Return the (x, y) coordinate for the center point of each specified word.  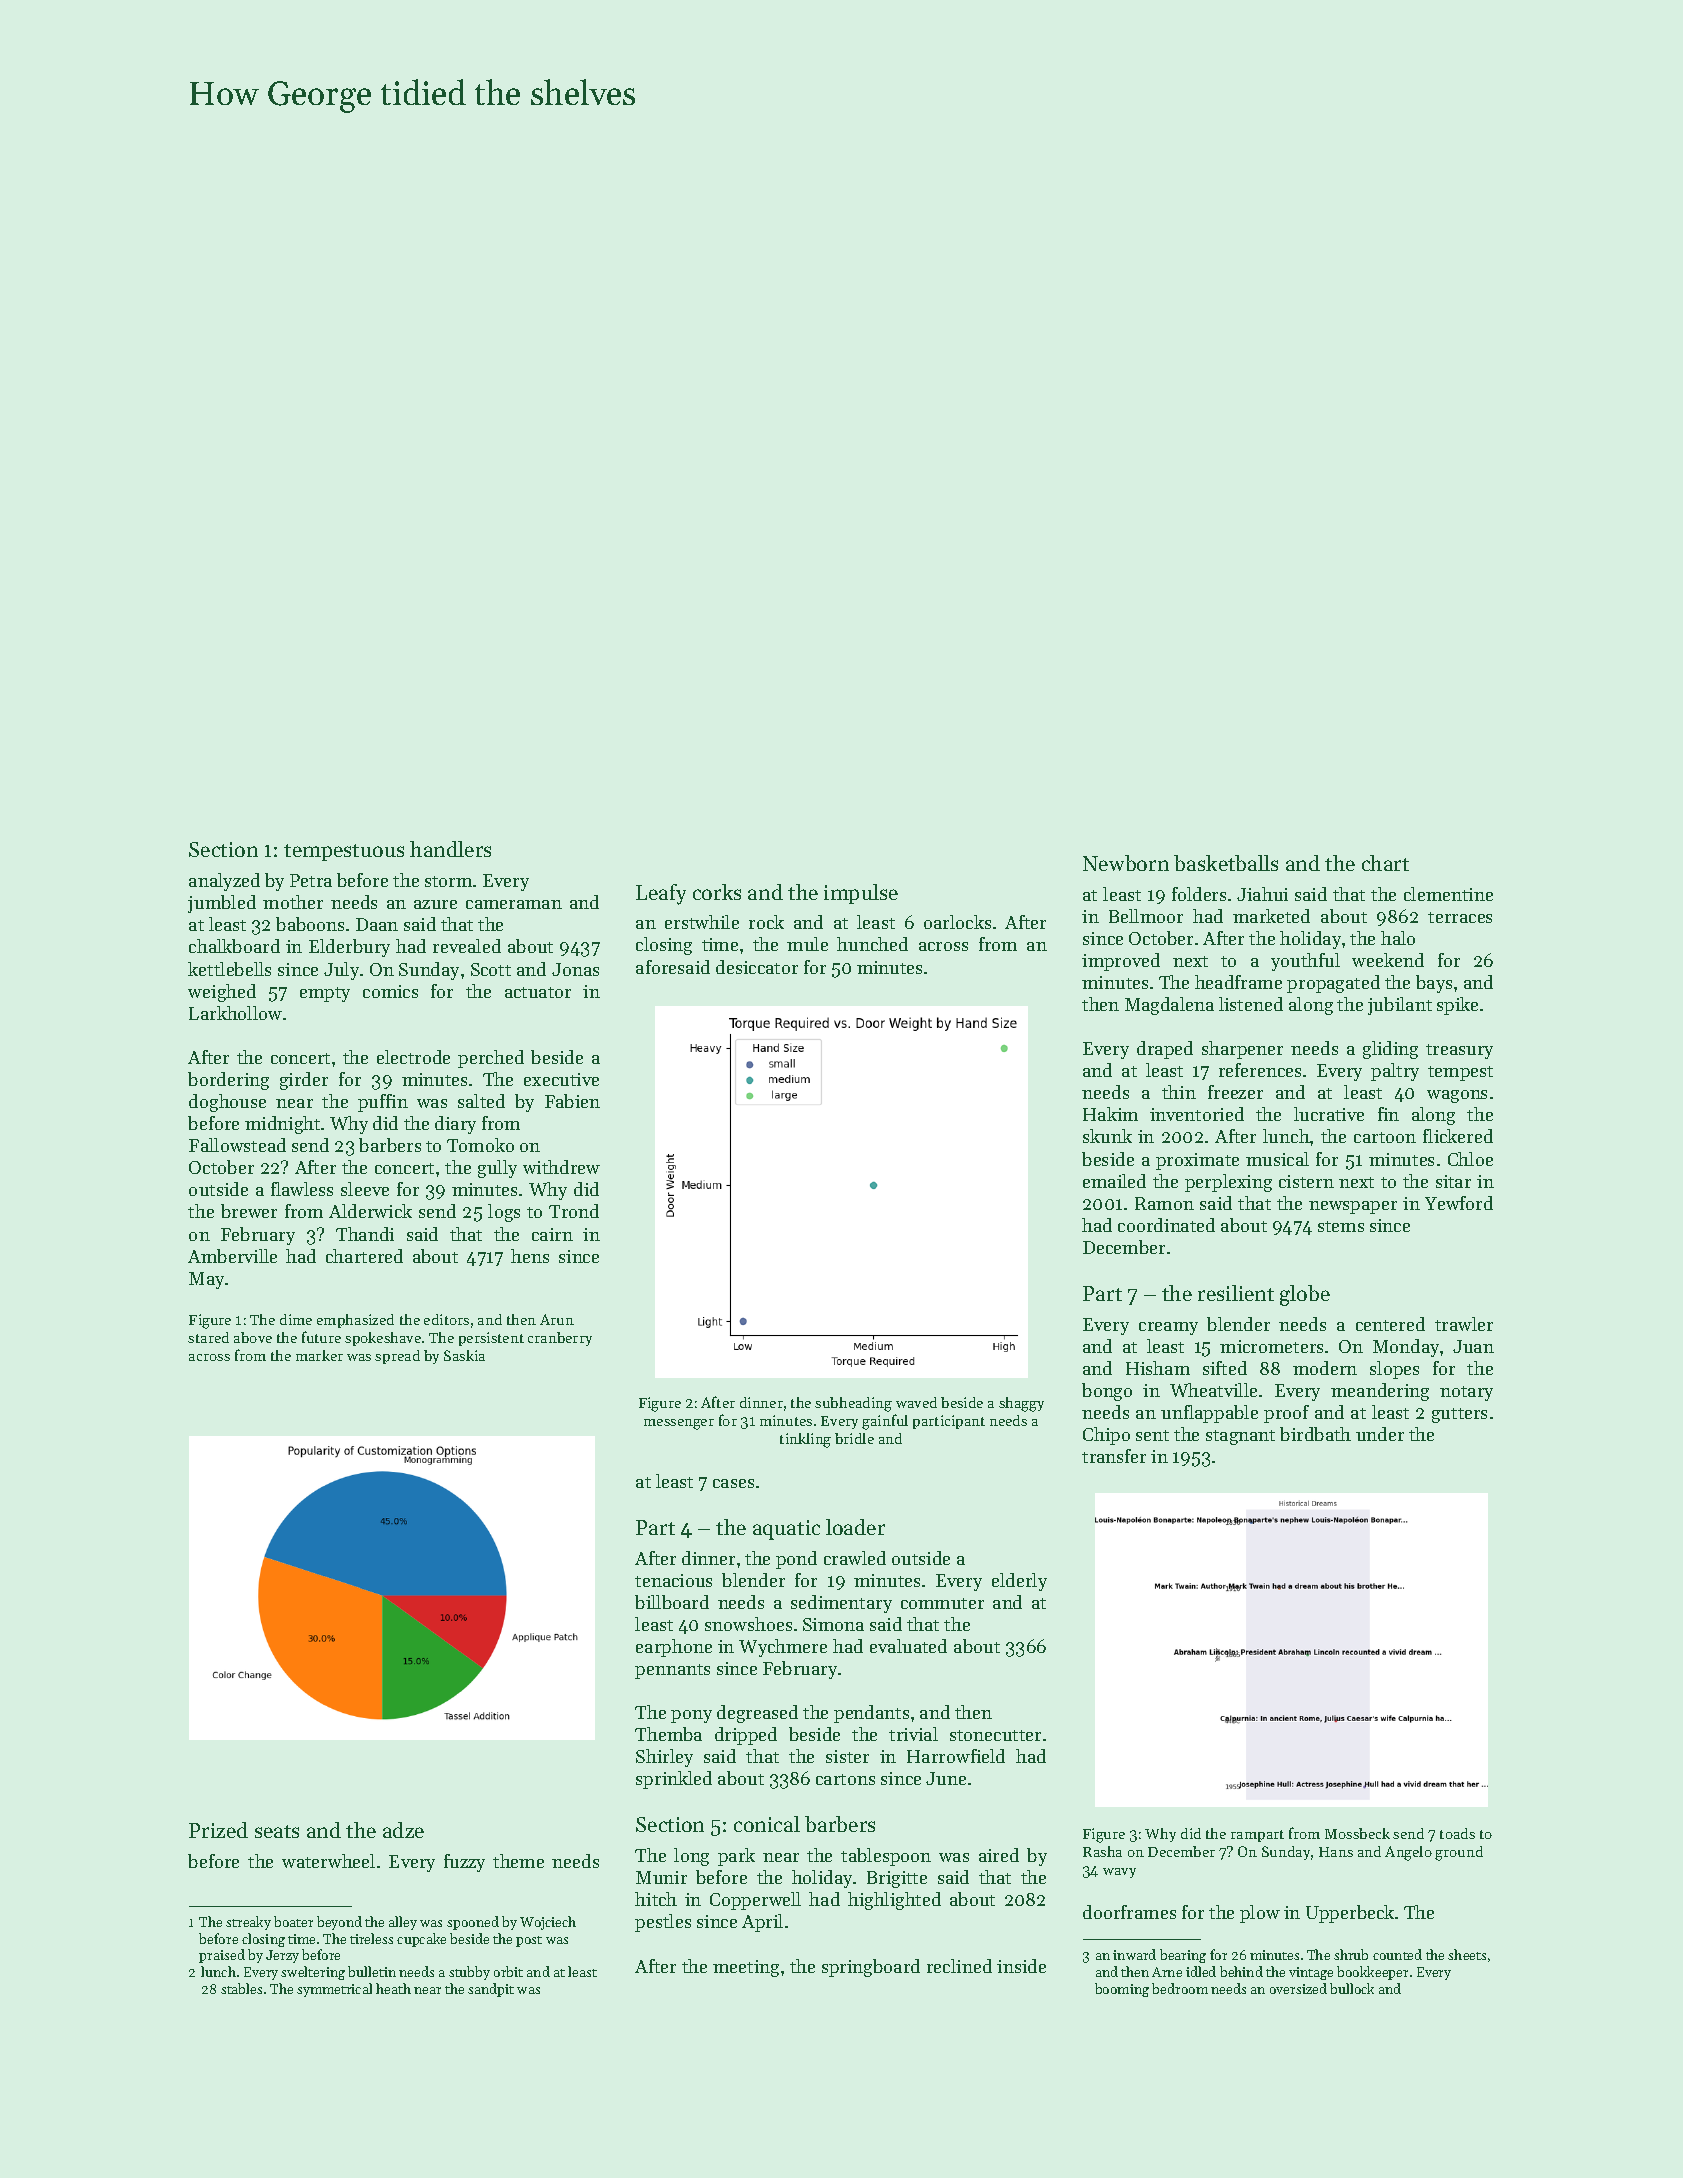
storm (448, 881)
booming (1122, 1990)
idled (1201, 1971)
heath (393, 1988)
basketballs (1226, 863)
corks (717, 892)
